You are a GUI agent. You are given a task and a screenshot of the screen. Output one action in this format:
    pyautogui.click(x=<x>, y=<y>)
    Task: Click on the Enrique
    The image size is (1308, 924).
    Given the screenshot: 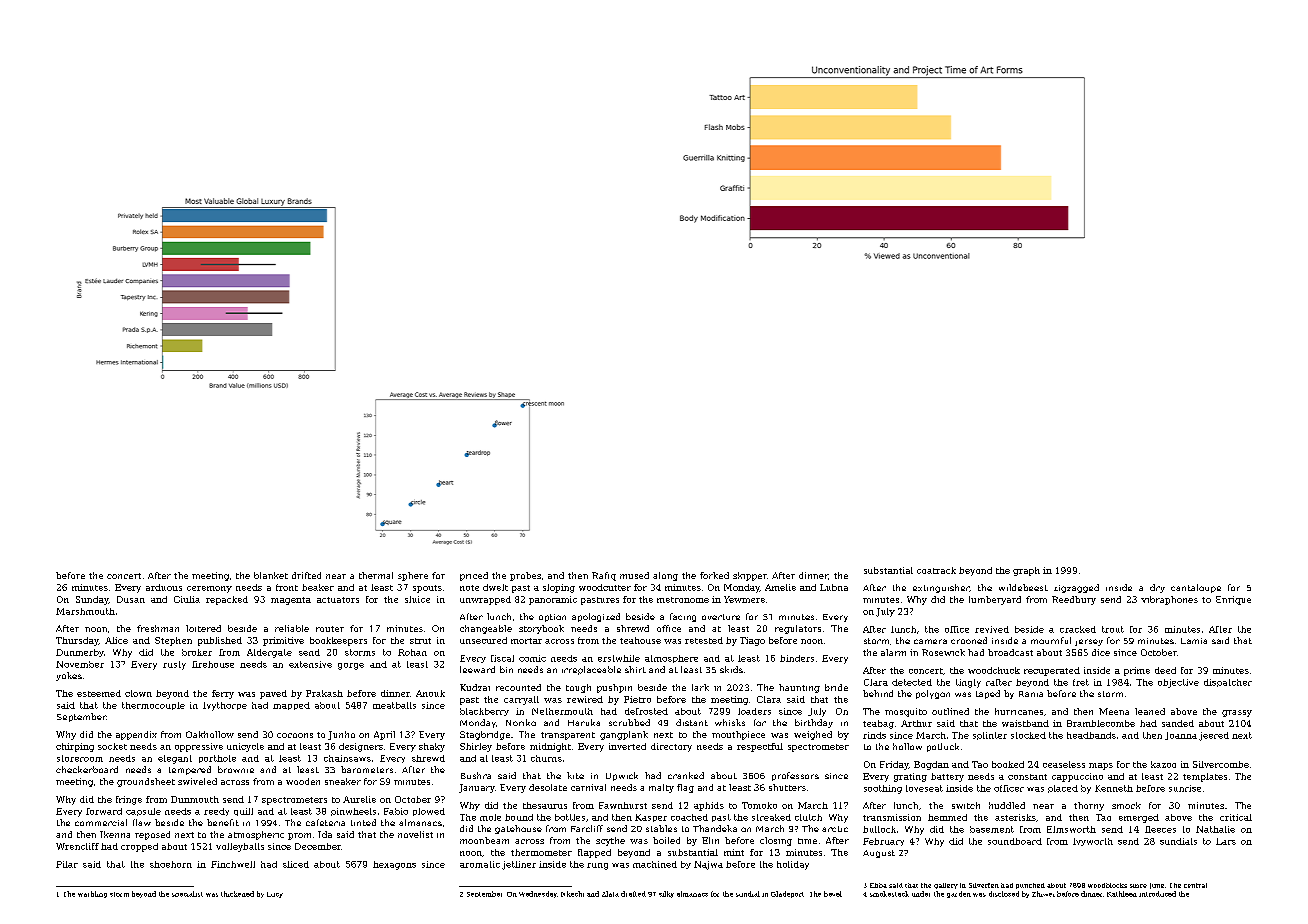 What is the action you would take?
    pyautogui.click(x=1233, y=600)
